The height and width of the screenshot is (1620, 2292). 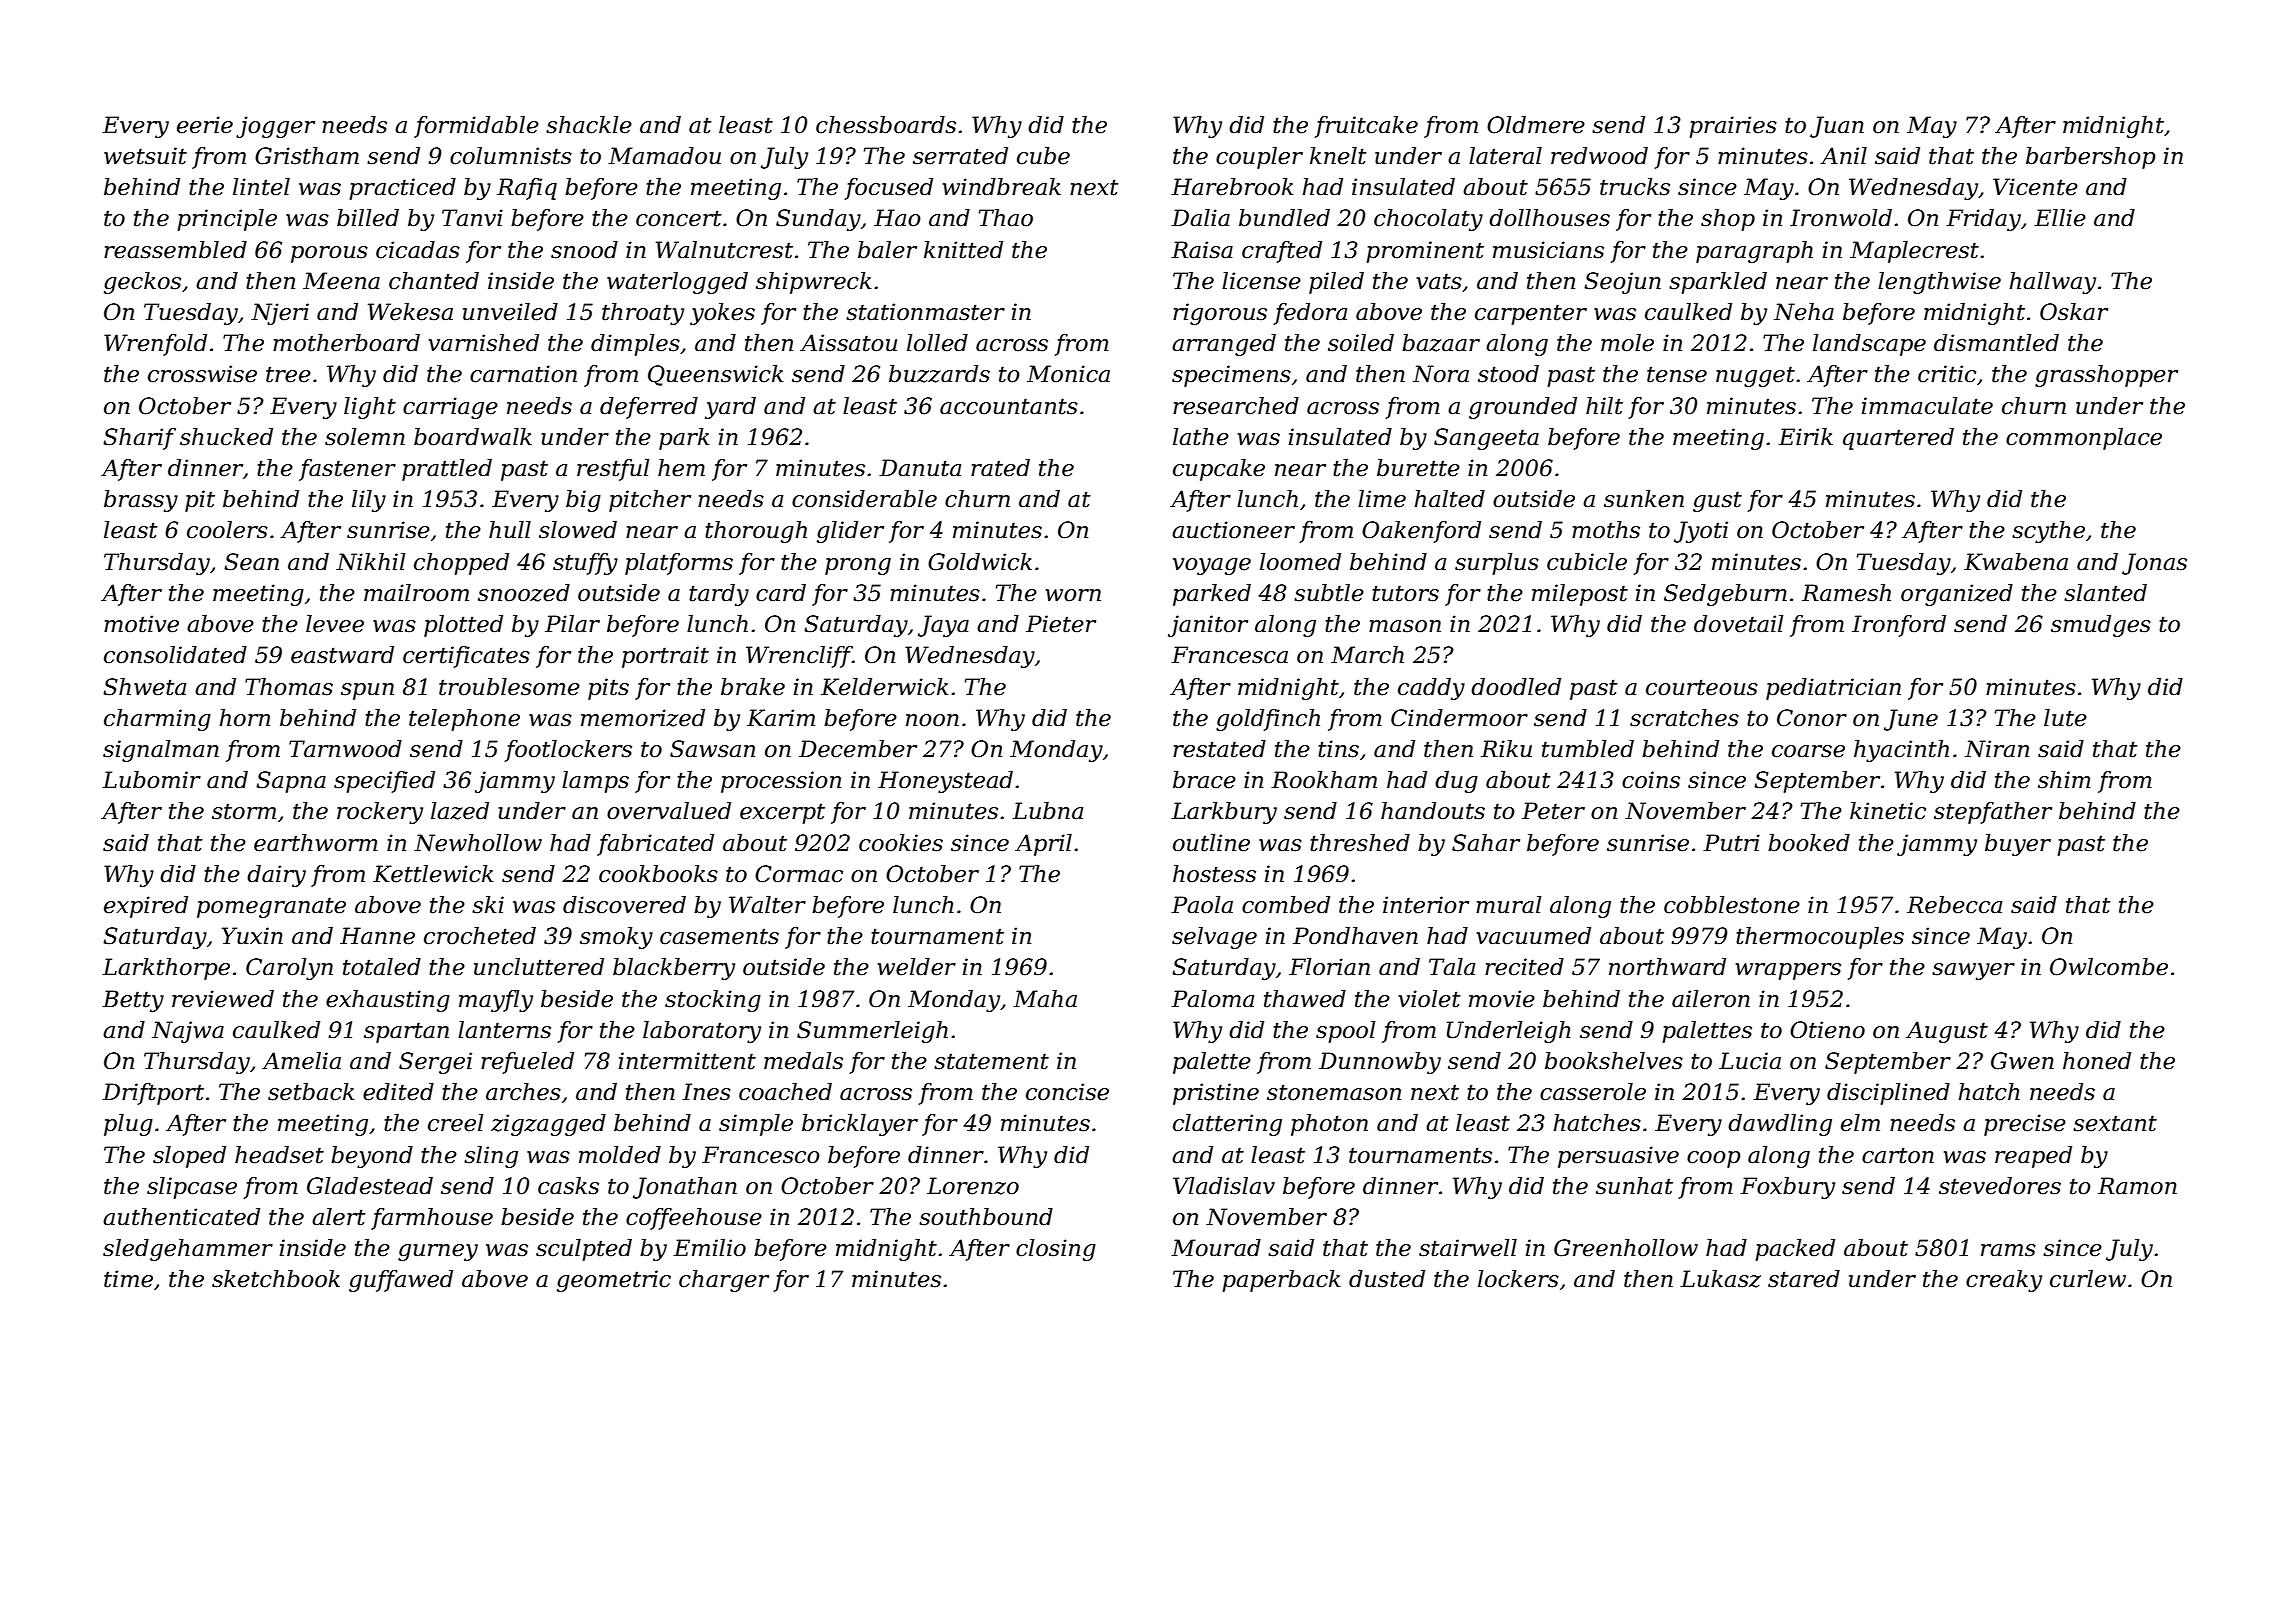 I want to click on sloped, so click(x=189, y=1157).
